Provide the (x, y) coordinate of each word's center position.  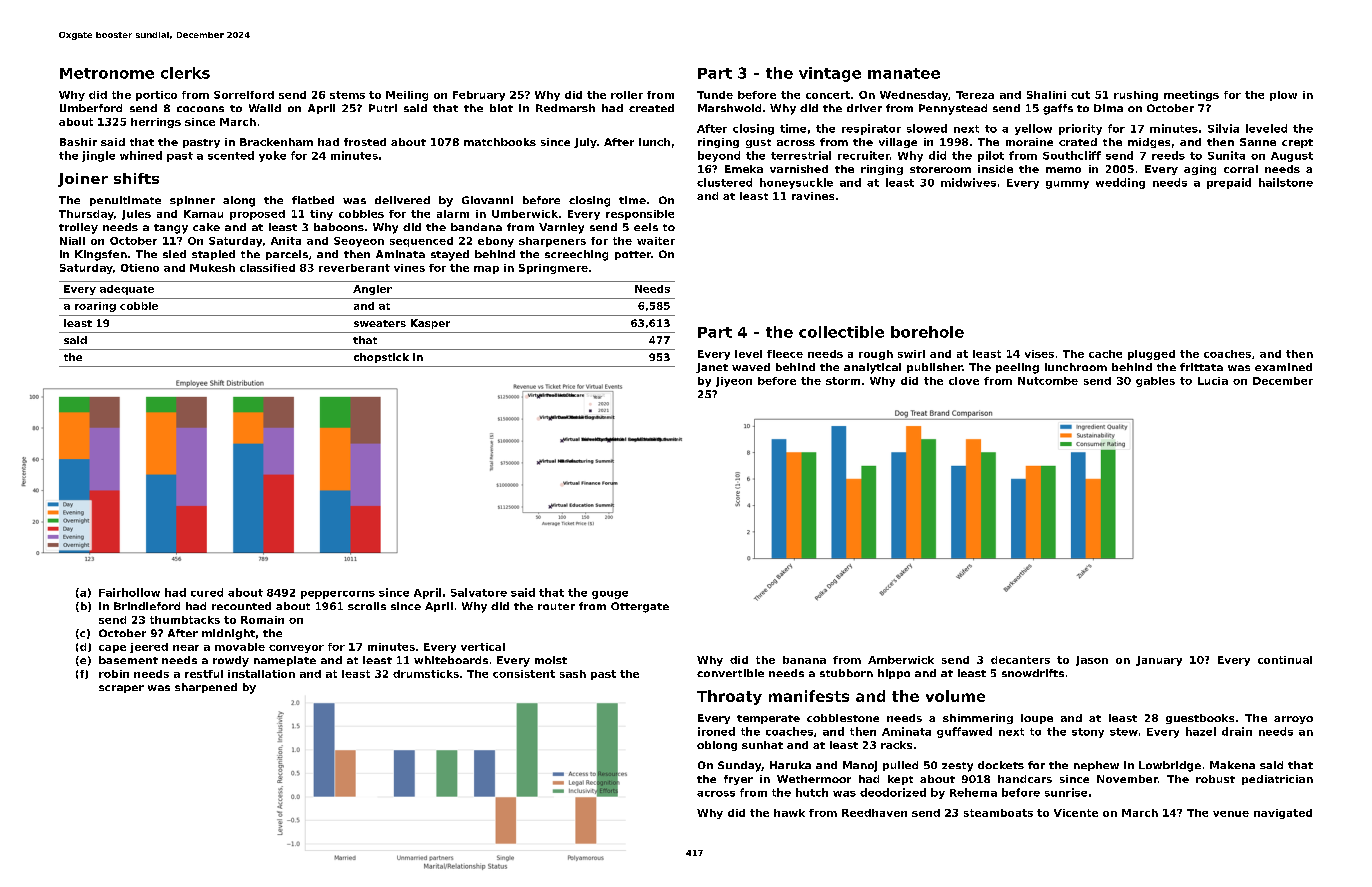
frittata (1201, 367)
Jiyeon (734, 382)
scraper (121, 689)
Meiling (407, 96)
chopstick (381, 358)
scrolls (367, 606)
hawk (789, 813)
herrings (156, 123)
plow (1283, 96)
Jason (1092, 661)
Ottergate (640, 607)
